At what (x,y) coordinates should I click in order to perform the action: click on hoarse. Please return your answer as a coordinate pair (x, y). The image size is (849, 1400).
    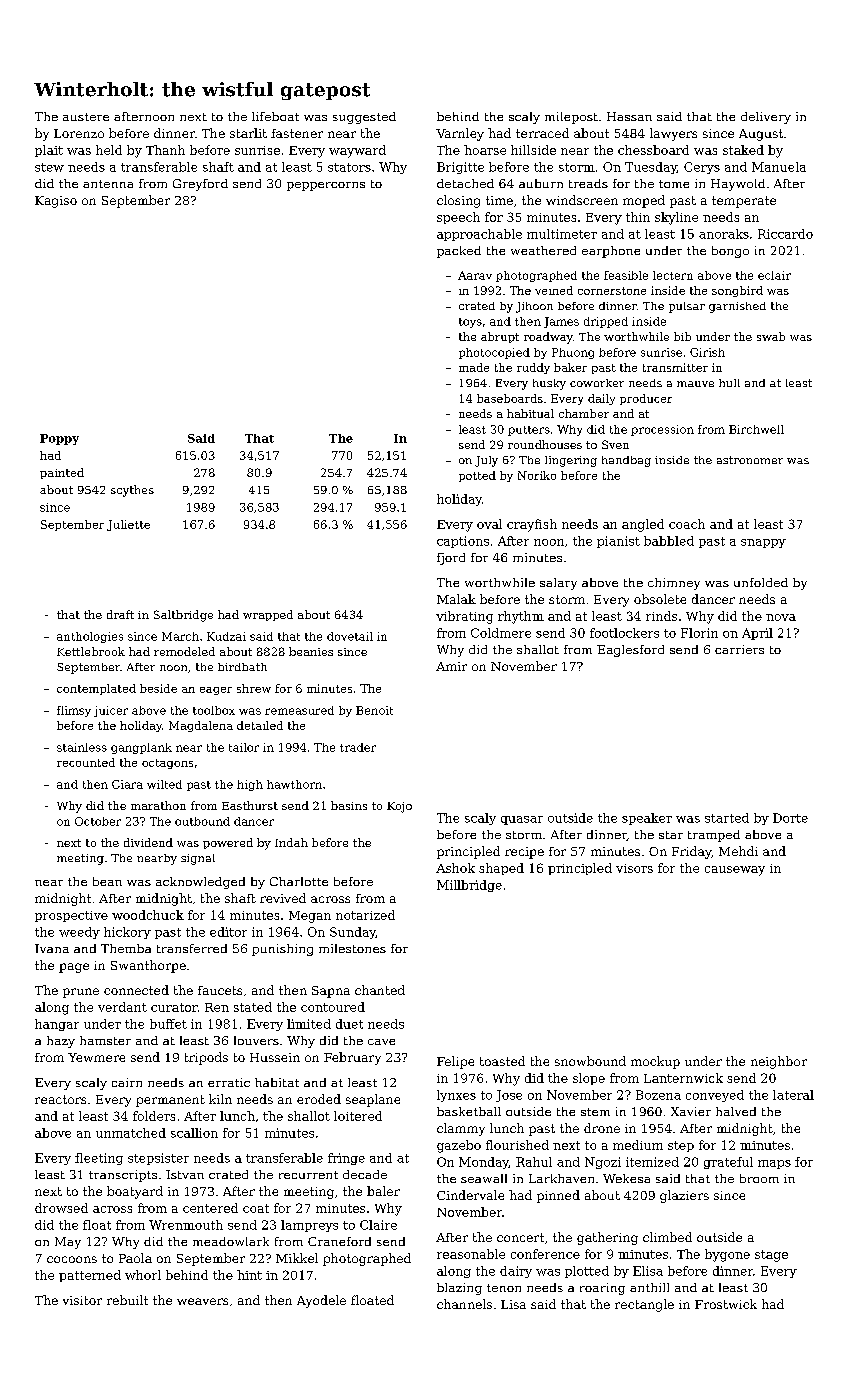
    Looking at the image, I should click on (485, 150).
